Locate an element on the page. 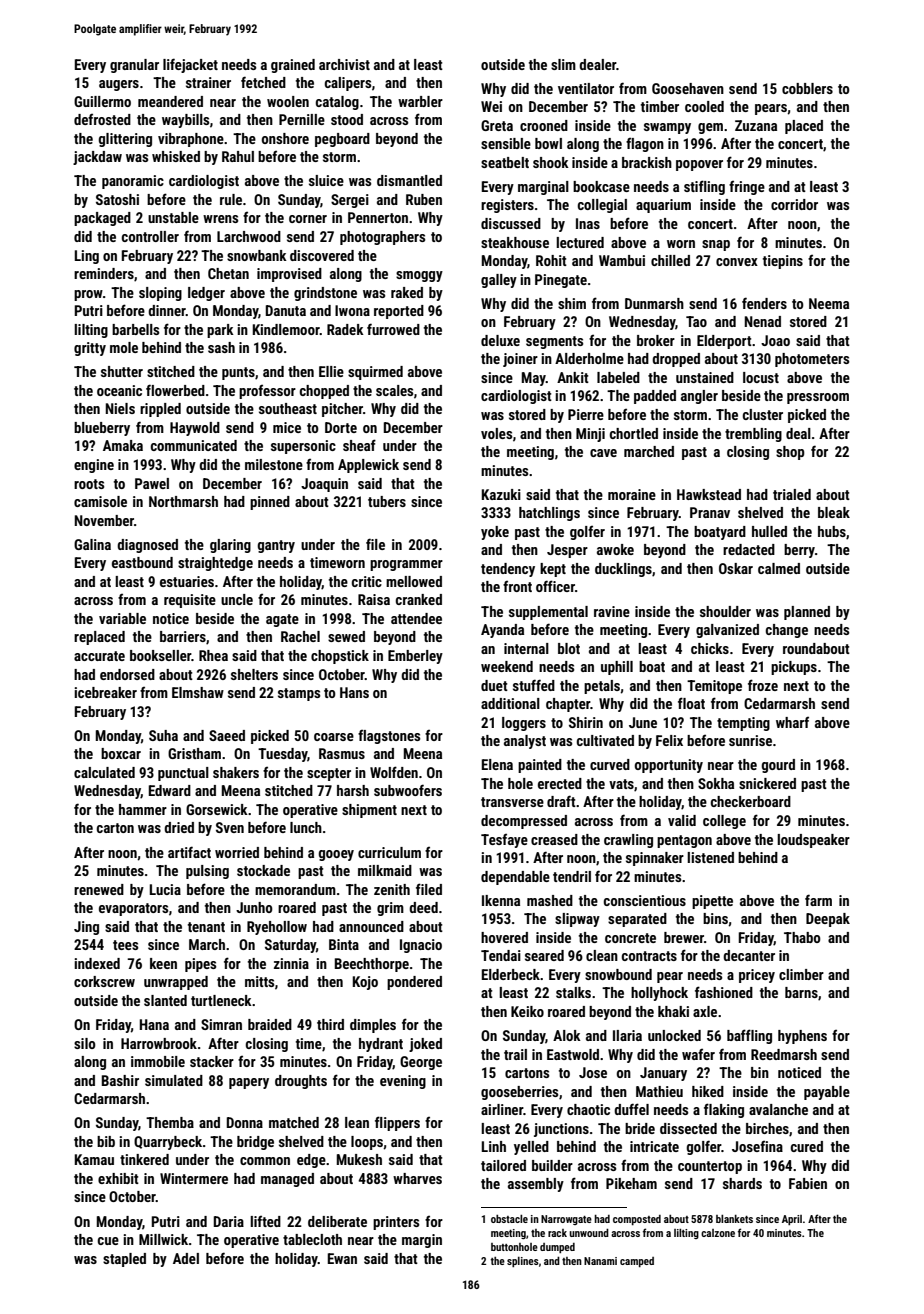  evening is located at coordinates (403, 1082).
